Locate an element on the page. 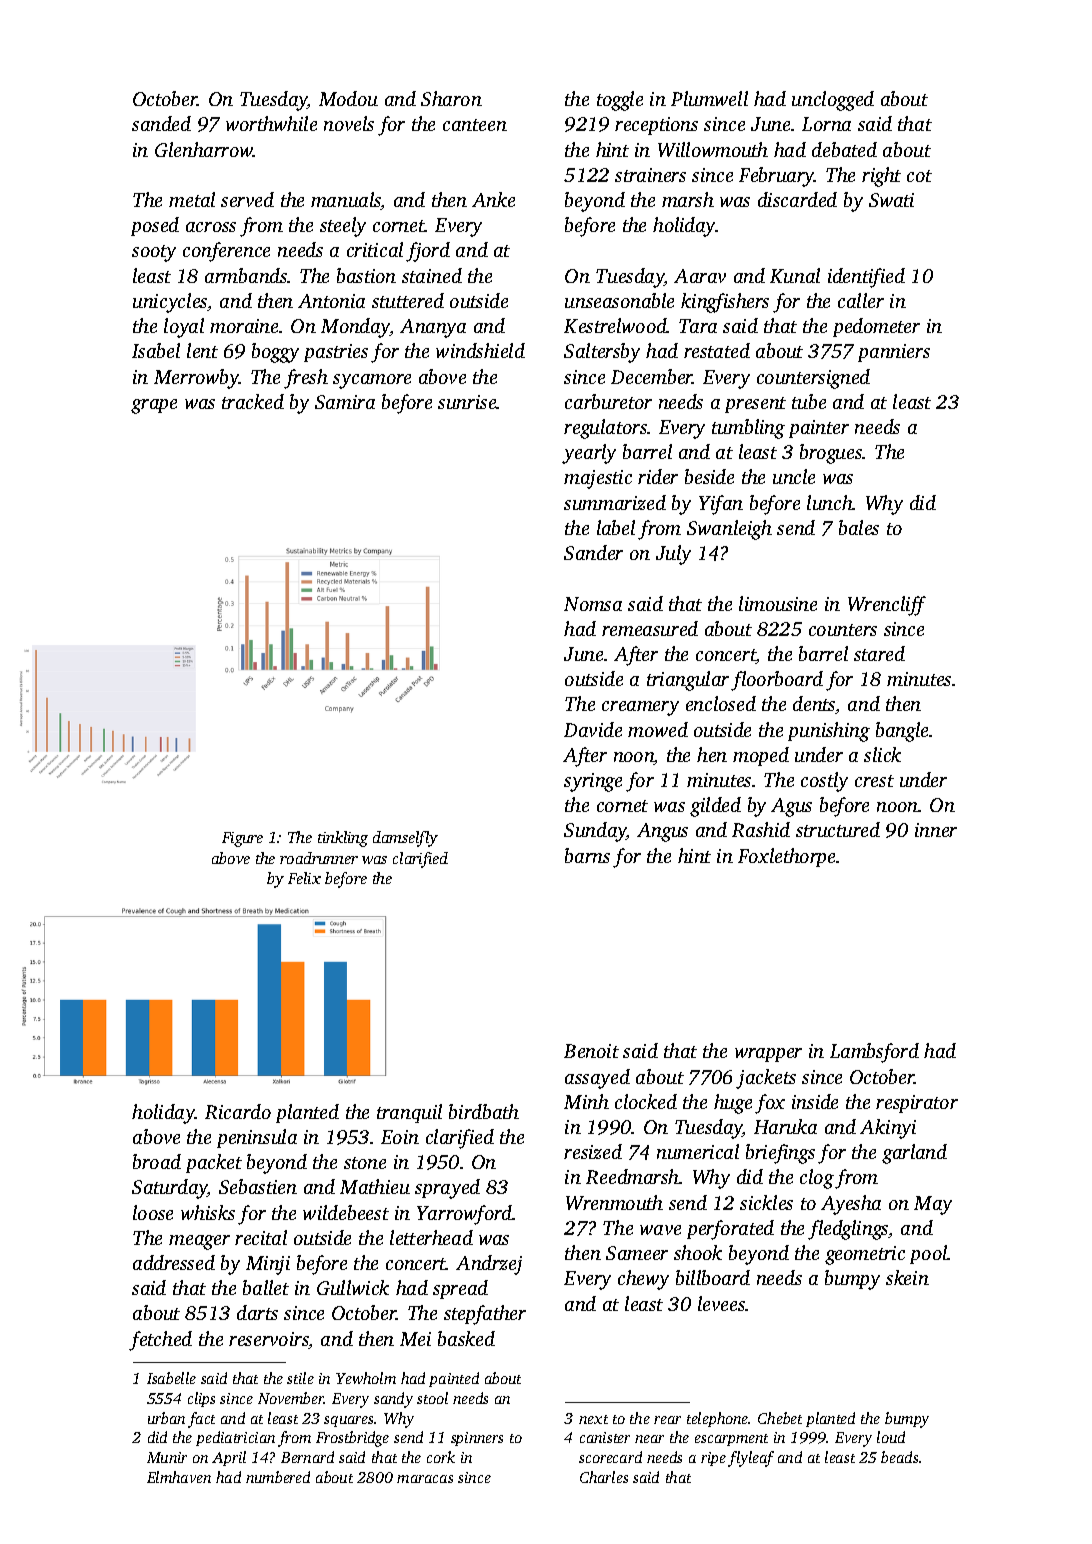 The image size is (1092, 1544). Ricardo is located at coordinates (238, 1111).
